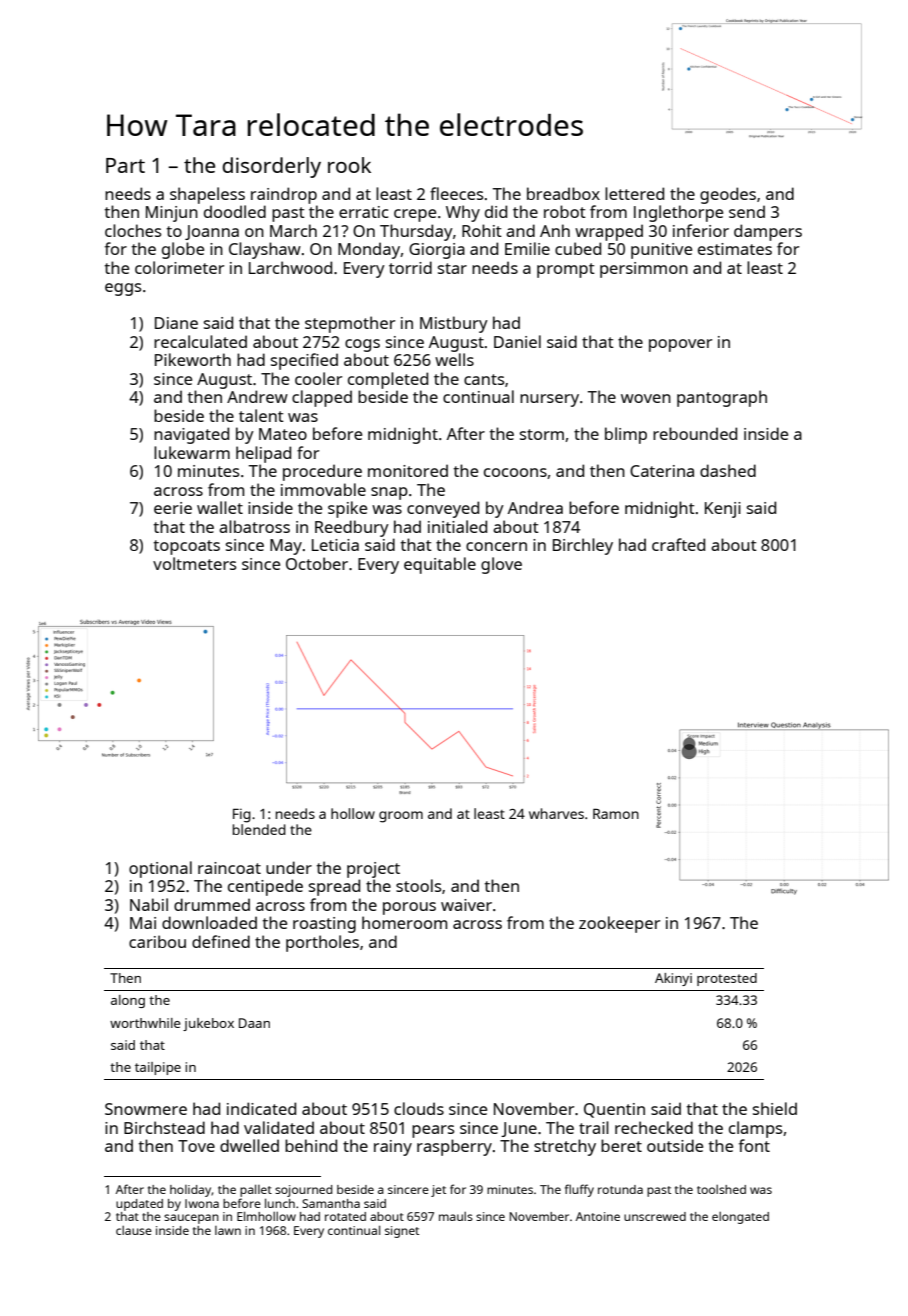 The image size is (908, 1316). Describe the element at coordinates (454, 324) in the screenshot. I see `Mistbury` at that location.
